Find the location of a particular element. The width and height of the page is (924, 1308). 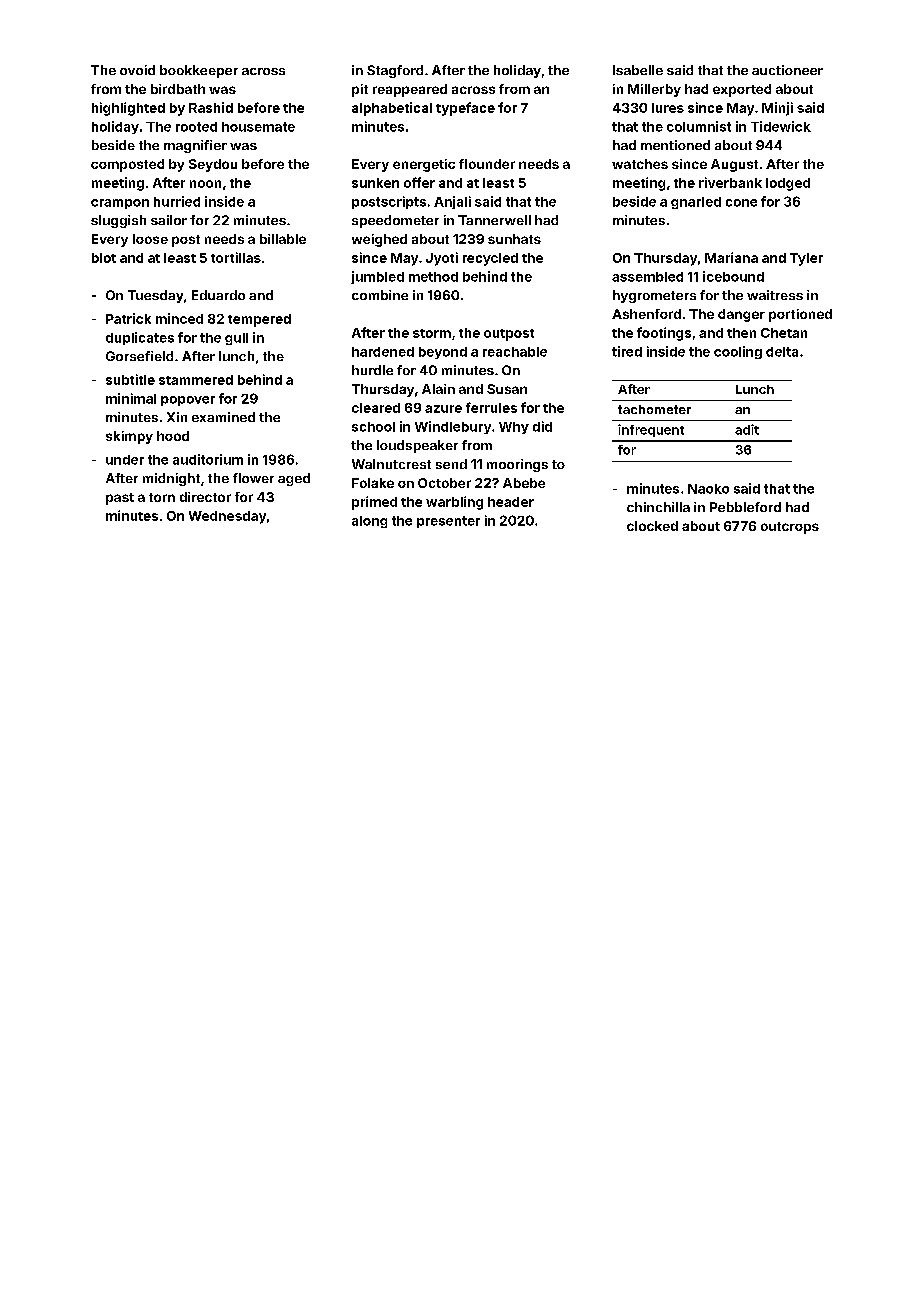

reachable is located at coordinates (515, 352).
